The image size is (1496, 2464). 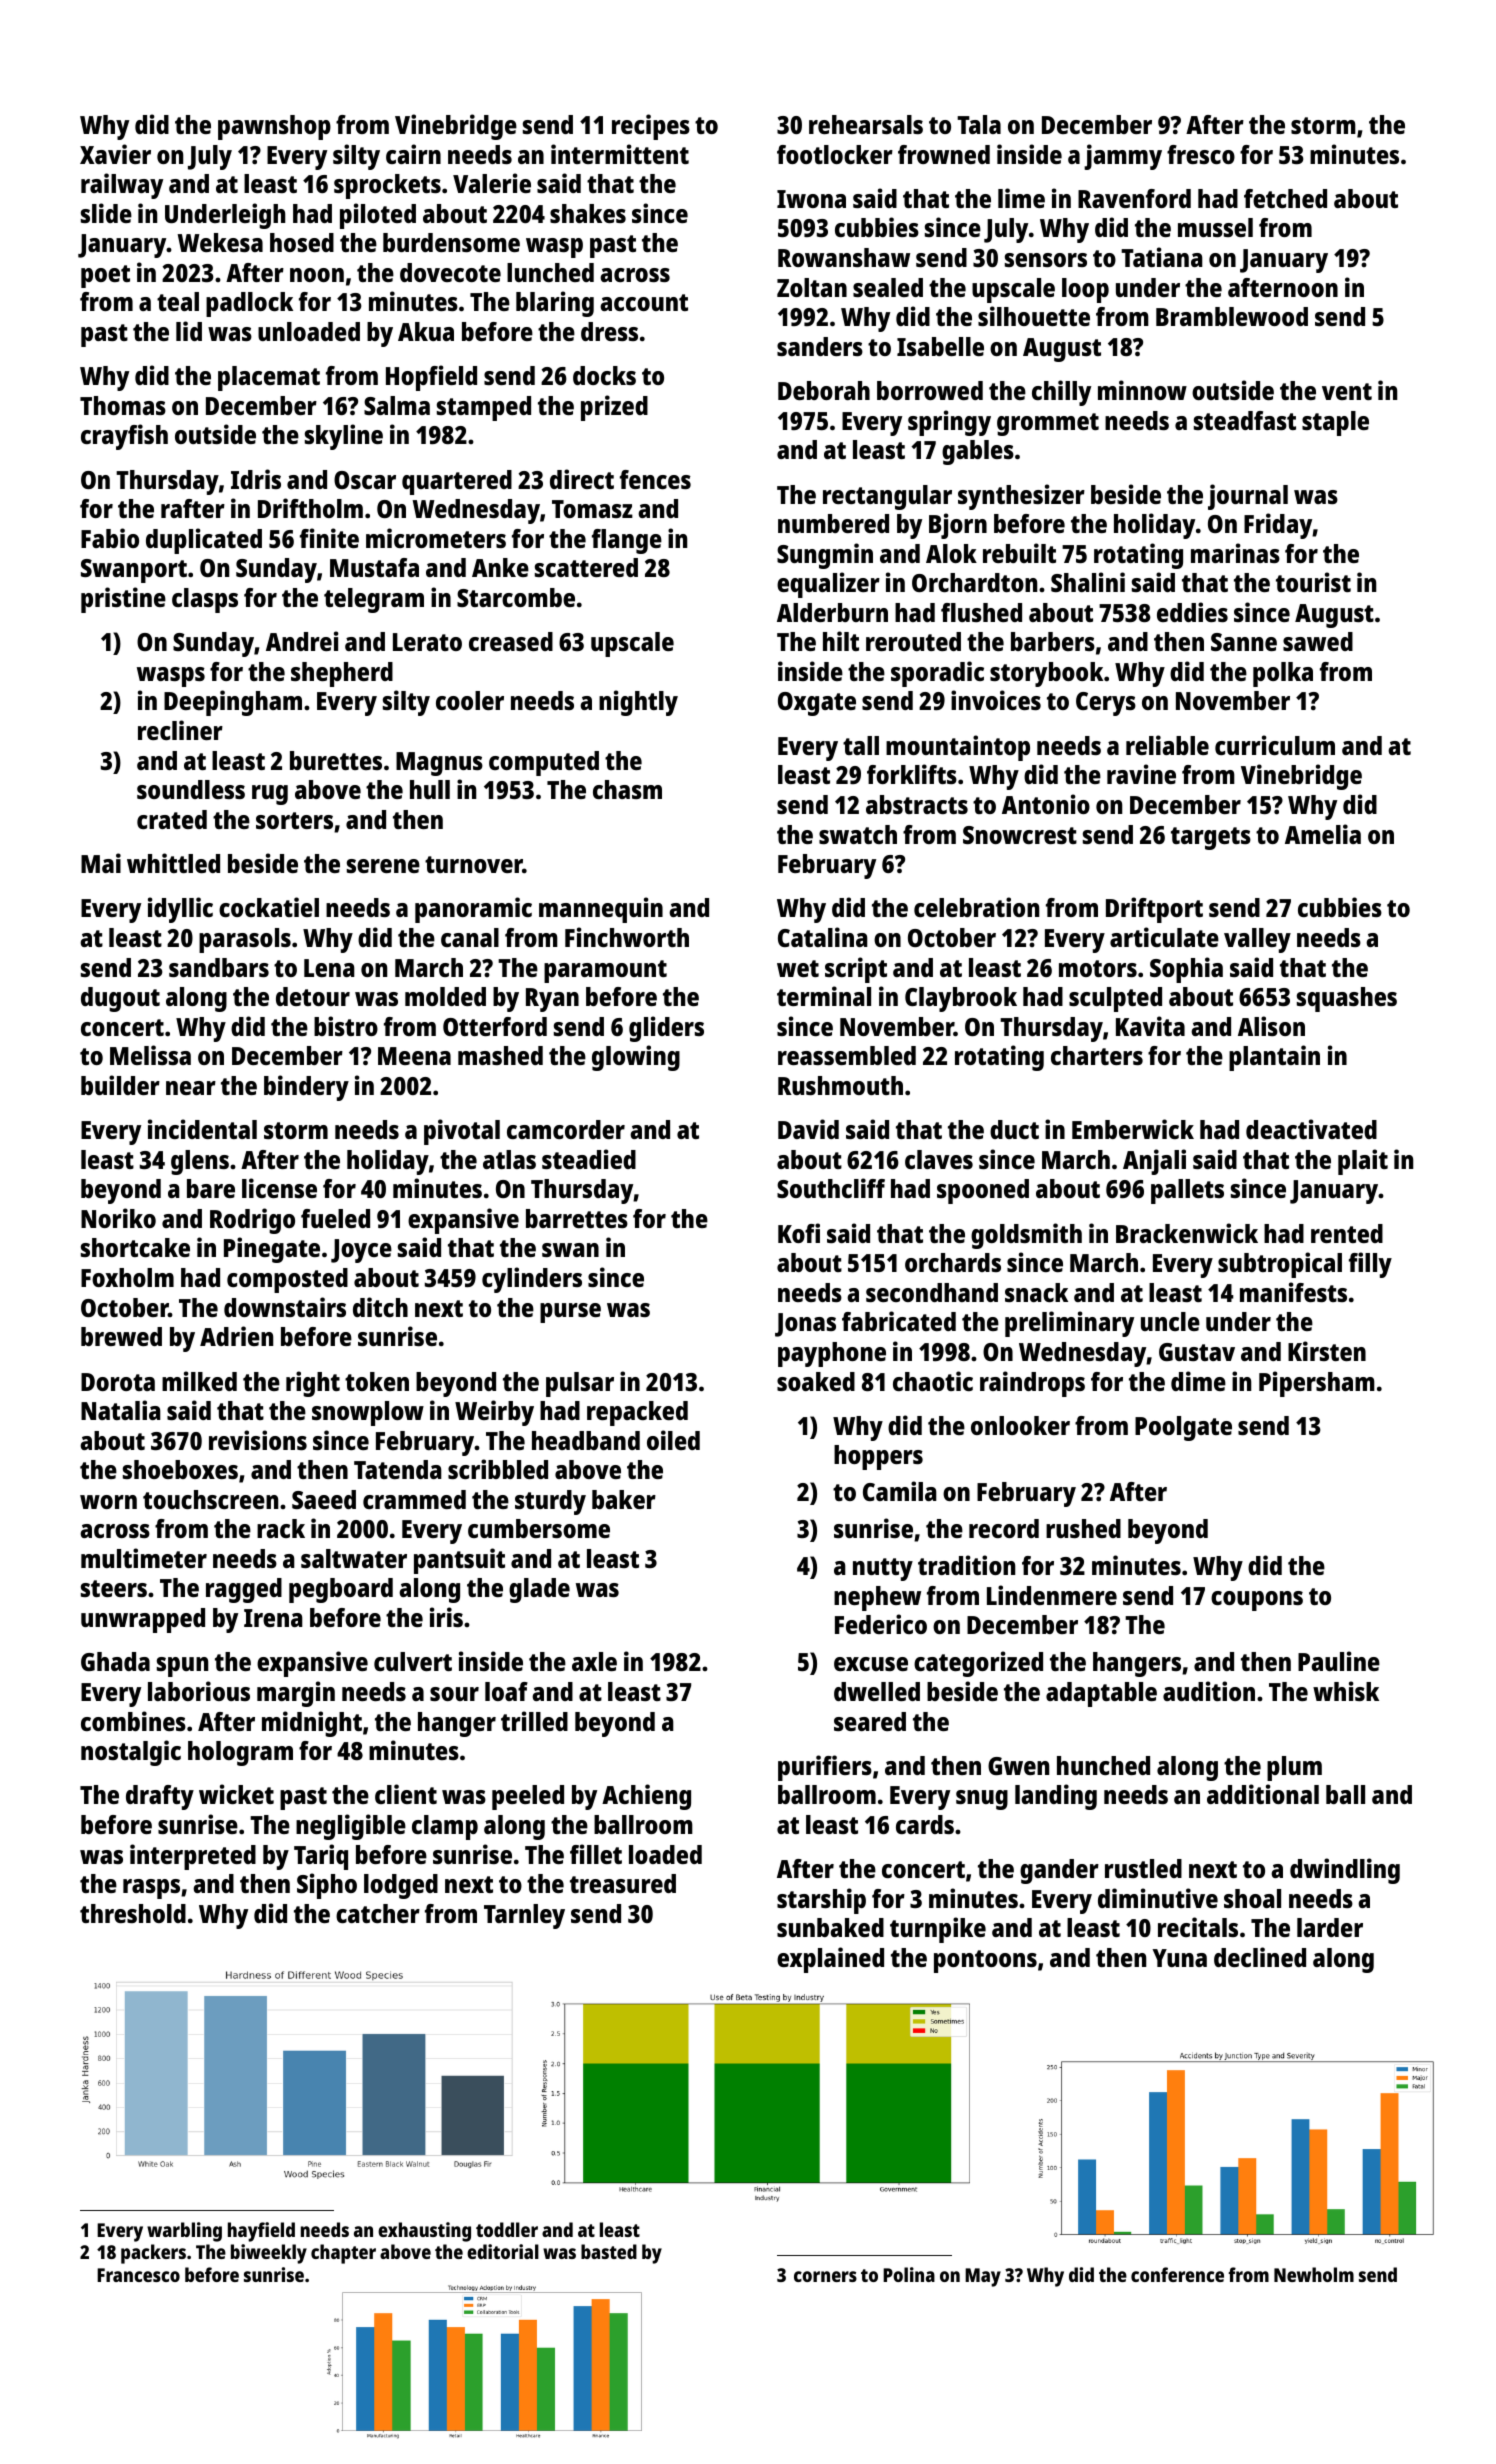 What do you see at coordinates (609, 2251) in the screenshot?
I see `basted` at bounding box center [609, 2251].
